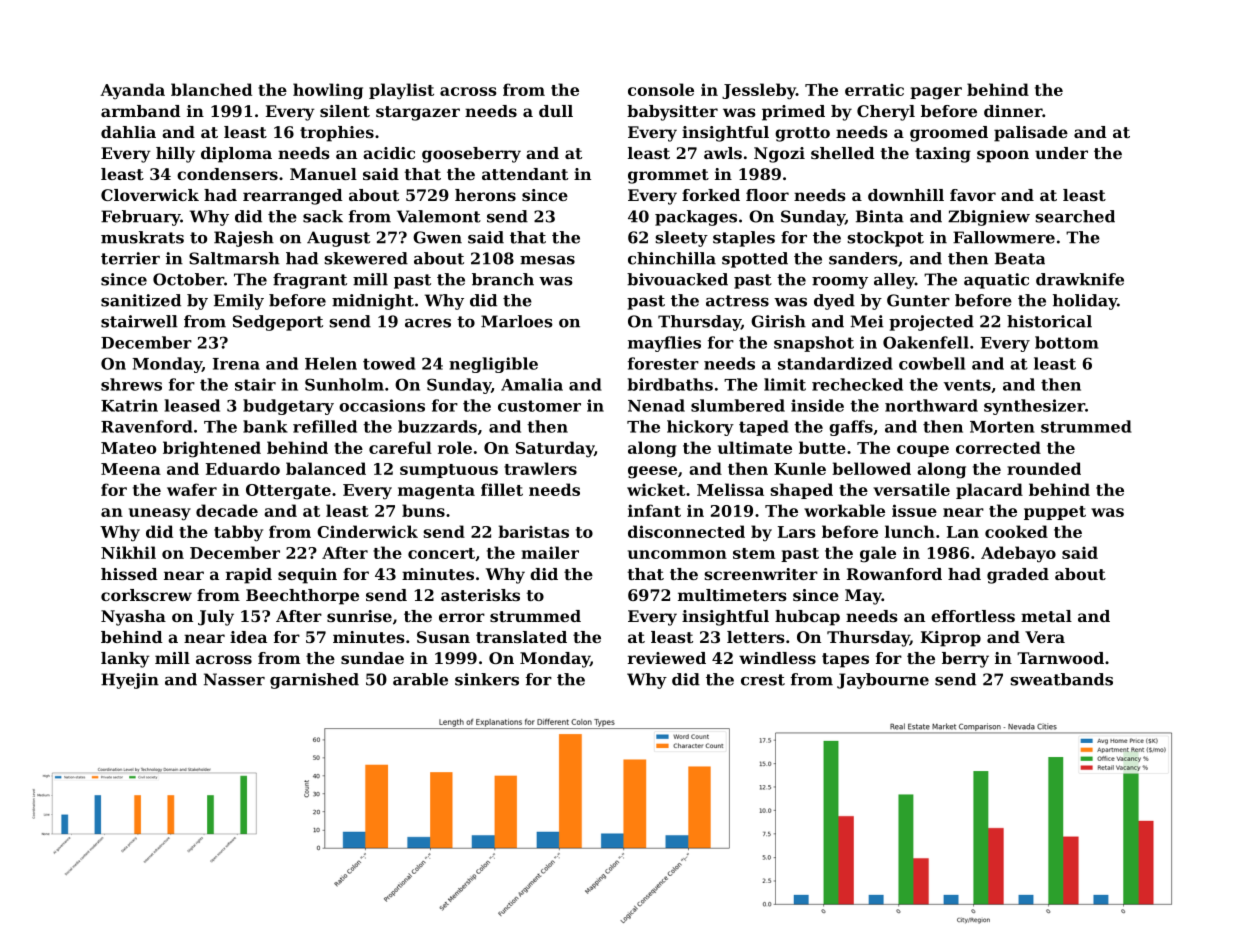 Image resolution: width=1233 pixels, height=952 pixels. Describe the element at coordinates (278, 323) in the document. I see `Sedgeport` at that location.
